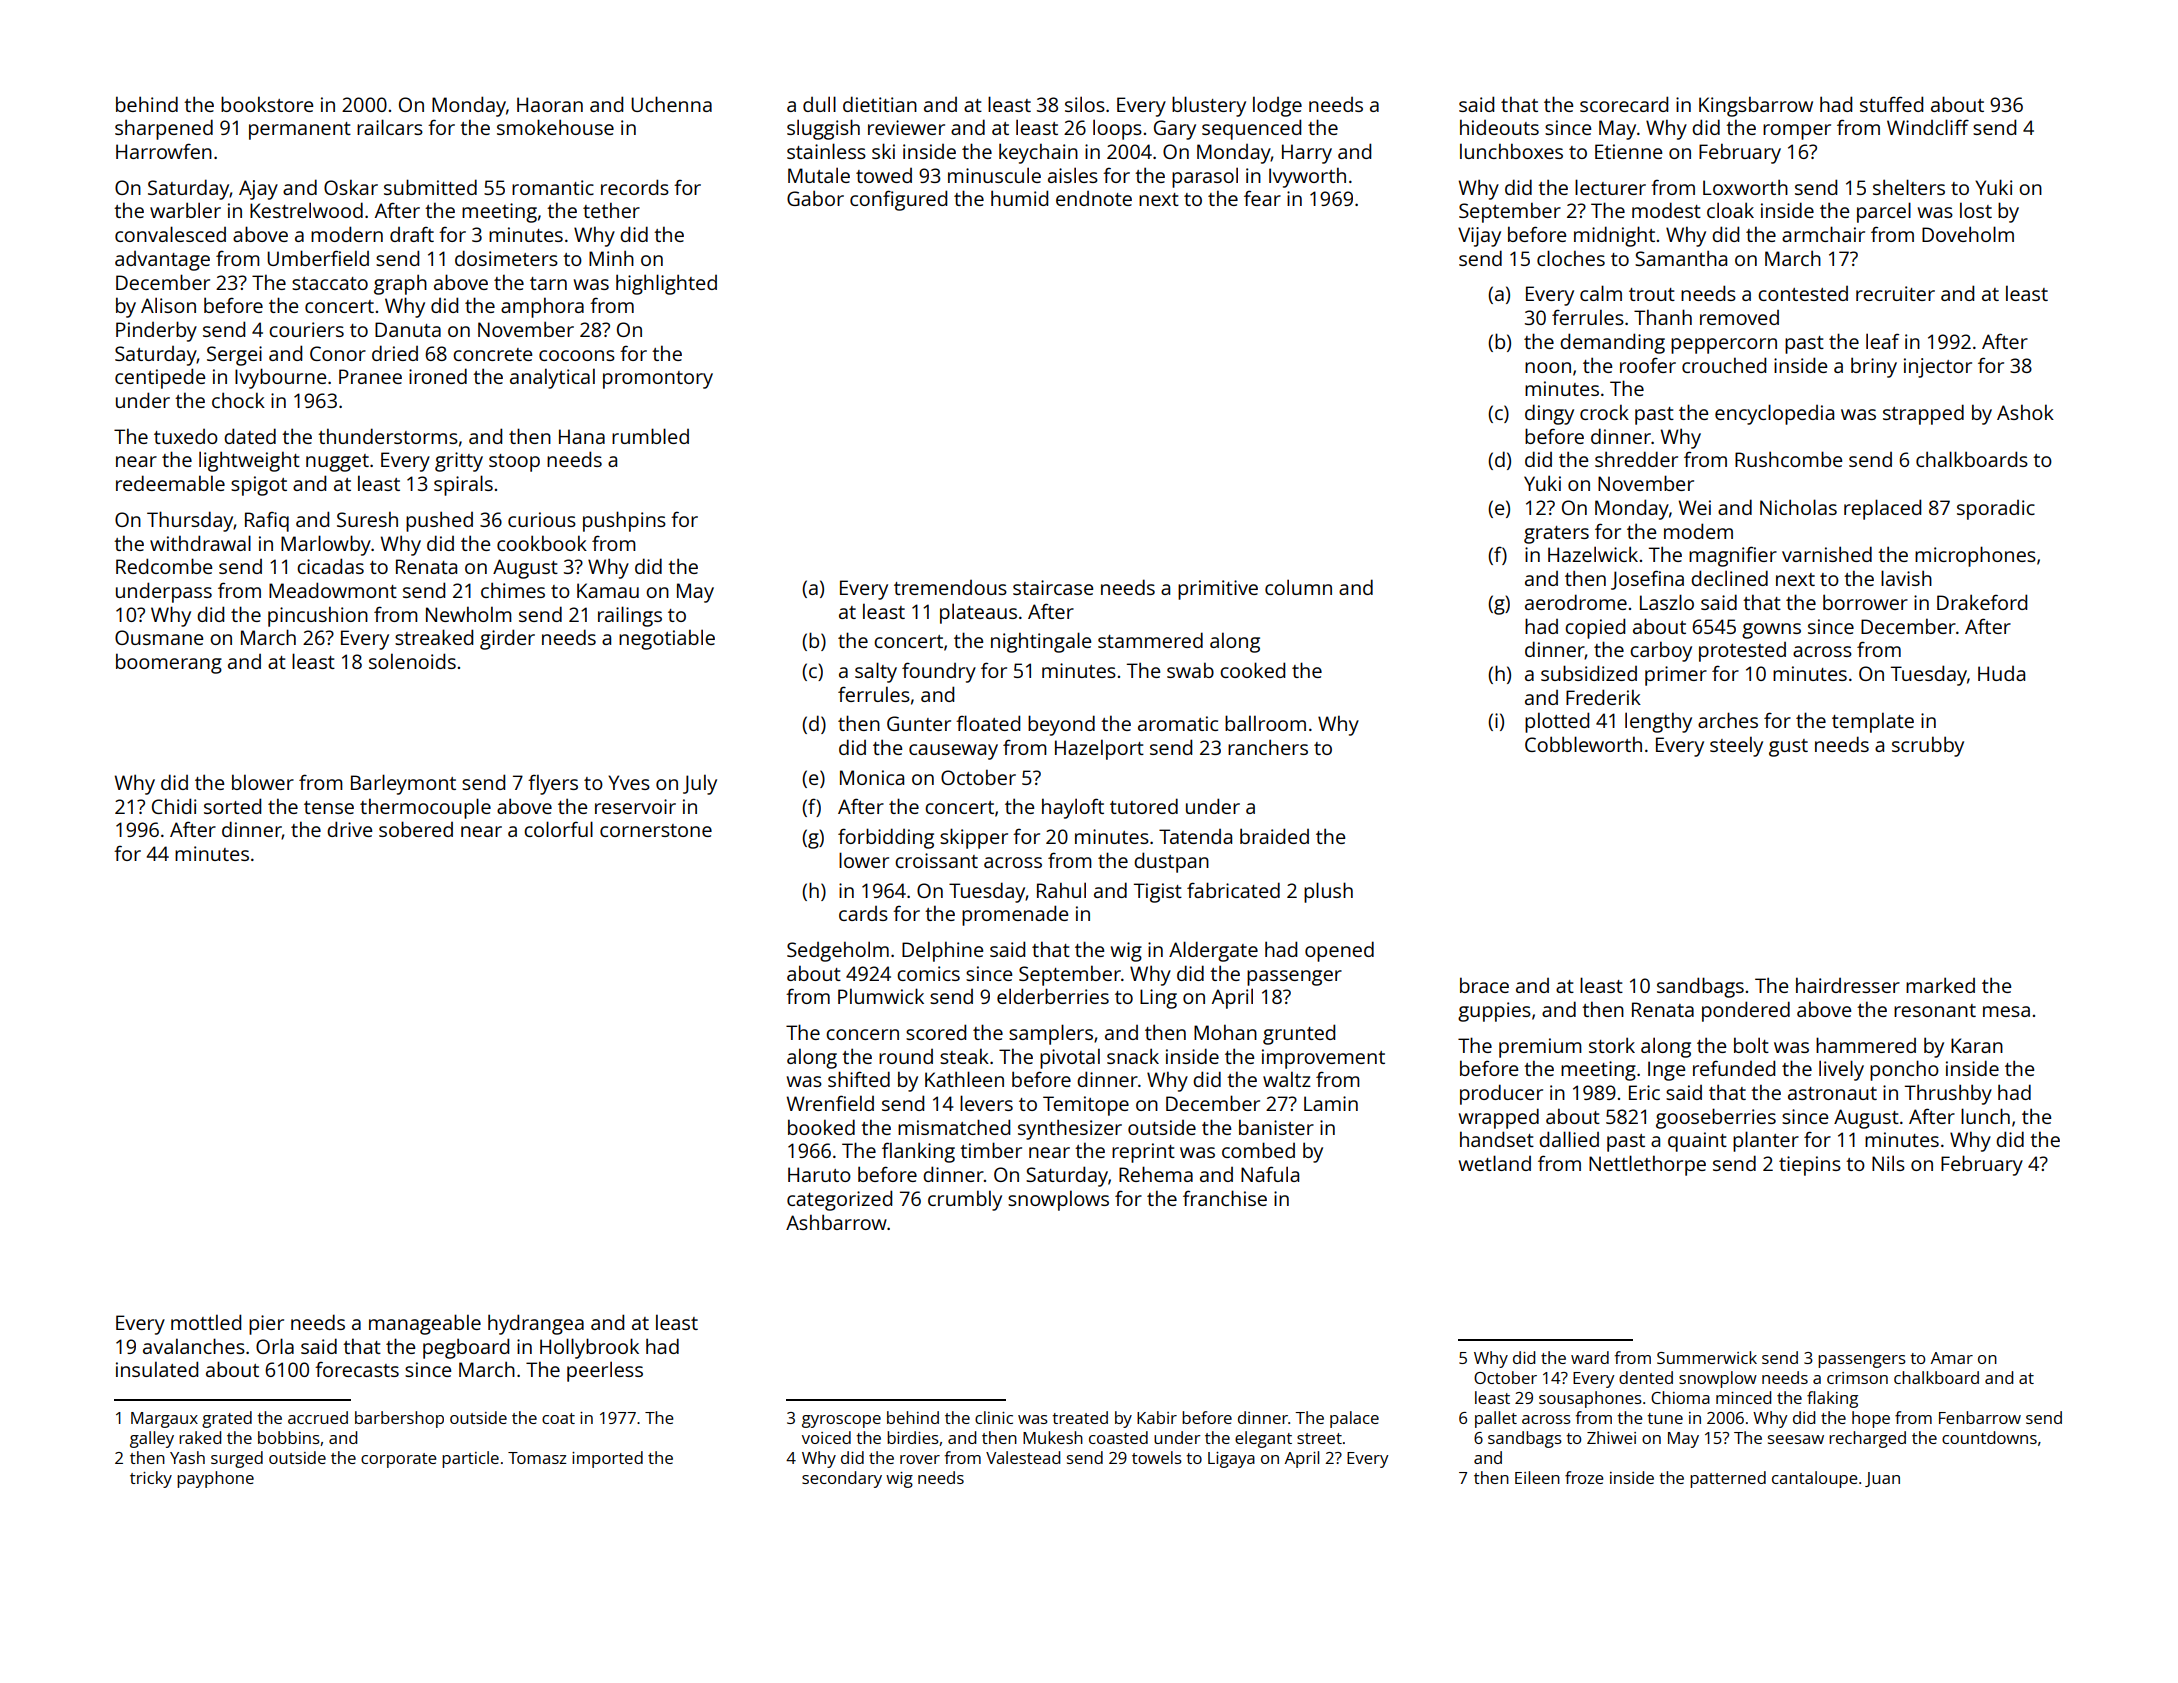 This screenshot has width=2178, height=1683. Describe the element at coordinates (206, 1322) in the screenshot. I see `mottled` at that location.
